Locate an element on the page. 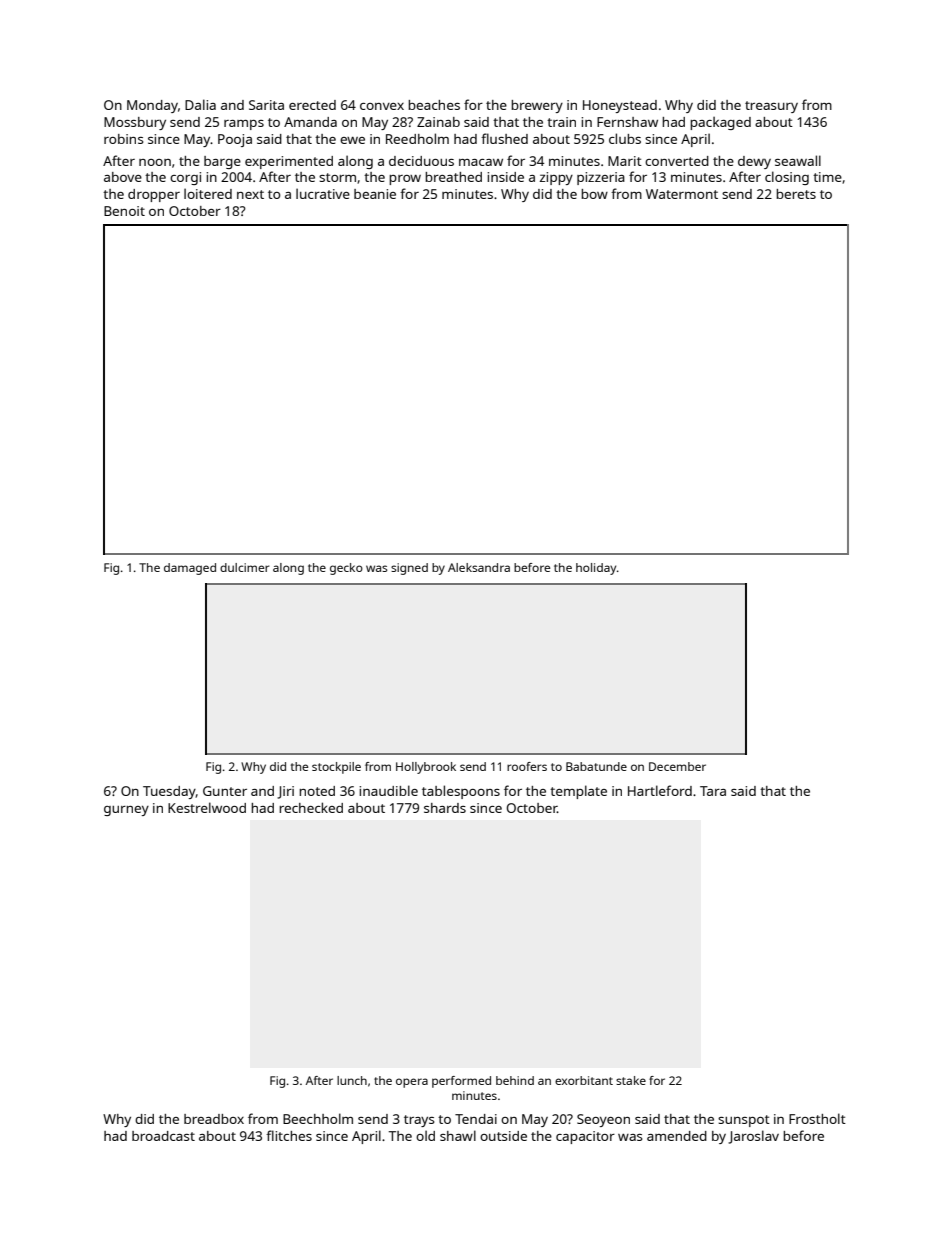 This page has height=1233, width=952. berets is located at coordinates (796, 194).
